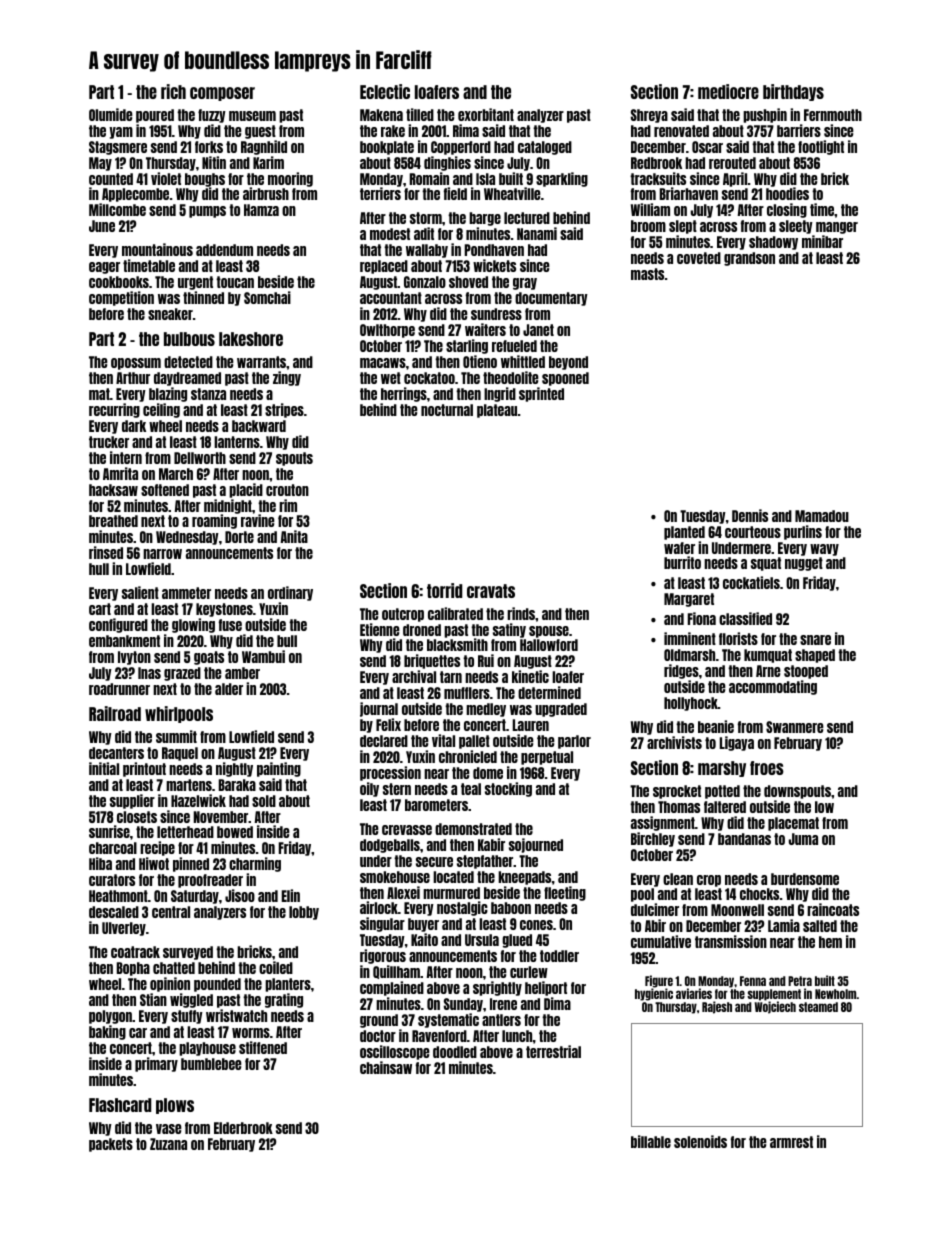  I want to click on yam, so click(121, 133).
